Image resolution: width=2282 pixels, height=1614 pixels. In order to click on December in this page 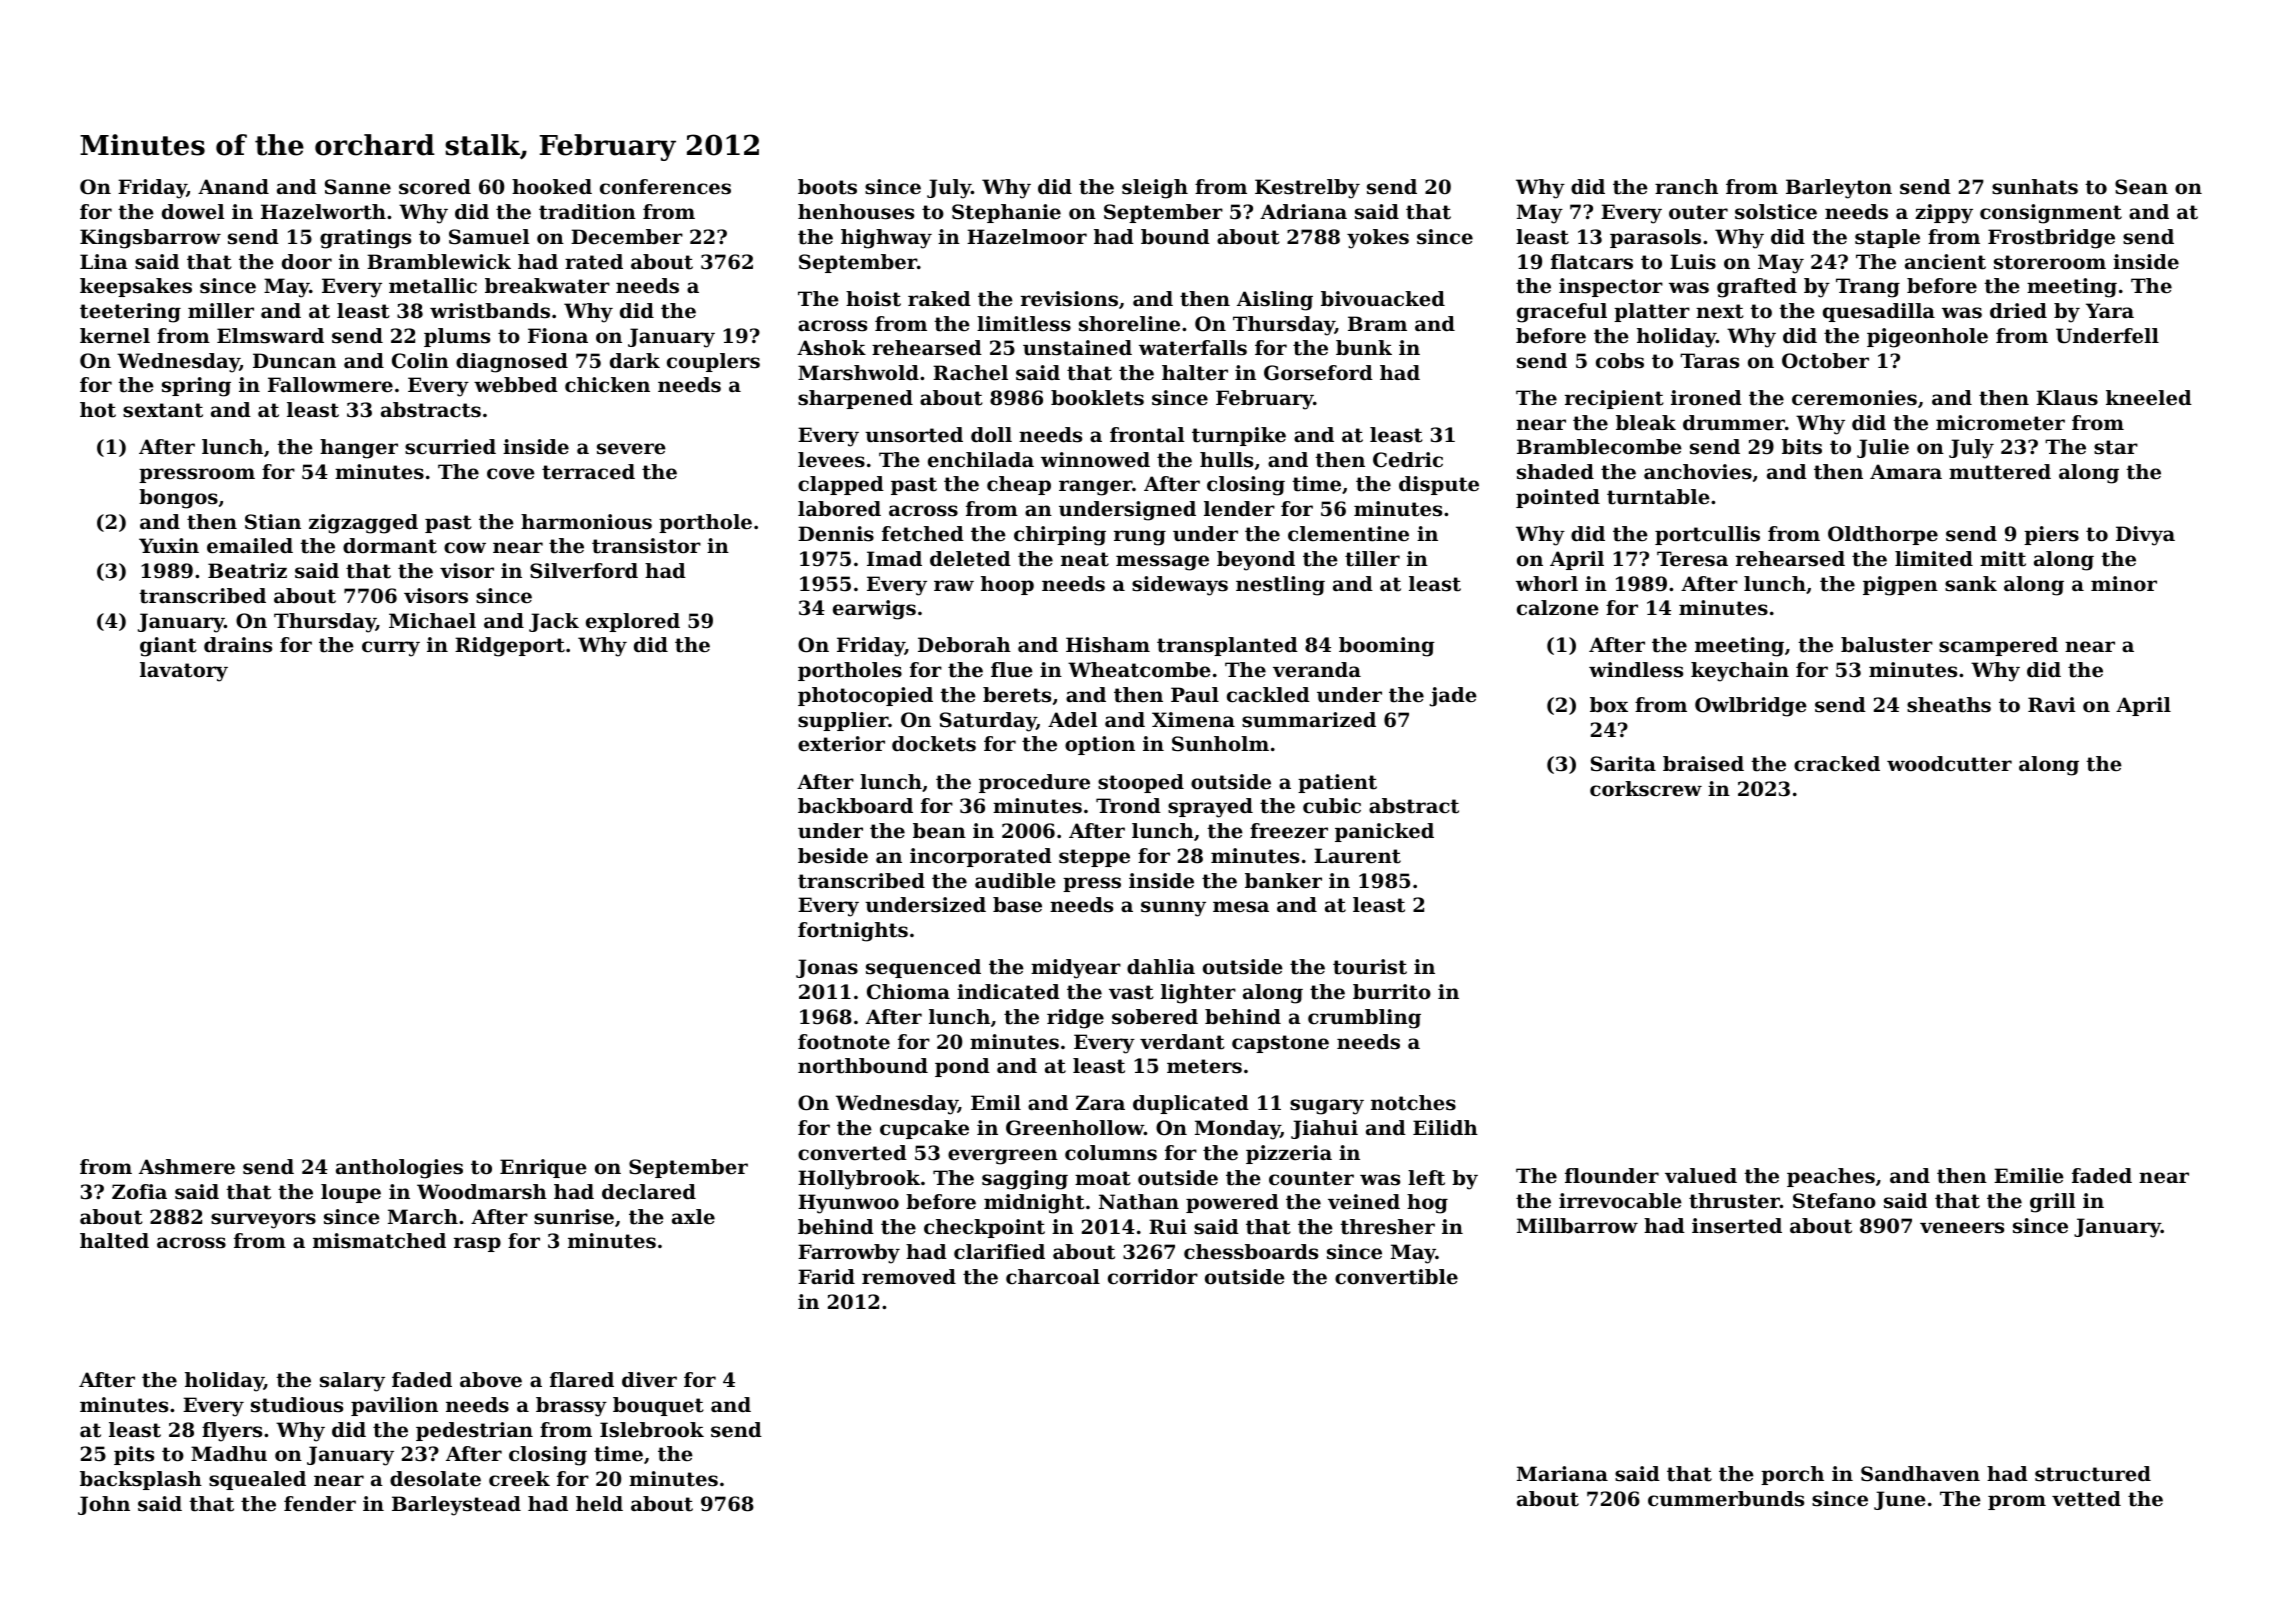, I will do `click(627, 237)`.
